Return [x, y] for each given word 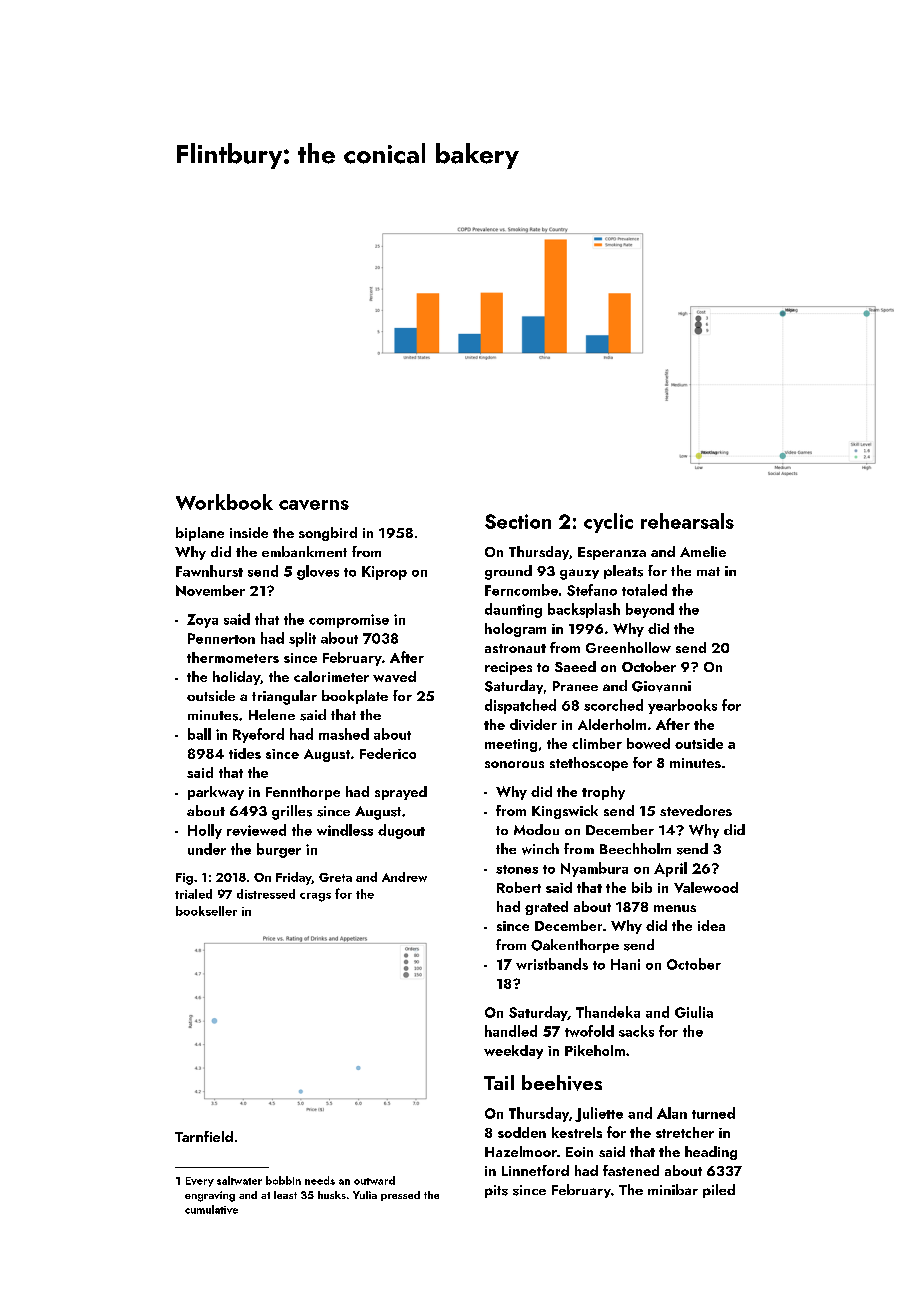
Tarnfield [204, 1136]
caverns [314, 505]
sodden [522, 1132]
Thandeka [608, 1012]
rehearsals [687, 521]
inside [249, 532]
